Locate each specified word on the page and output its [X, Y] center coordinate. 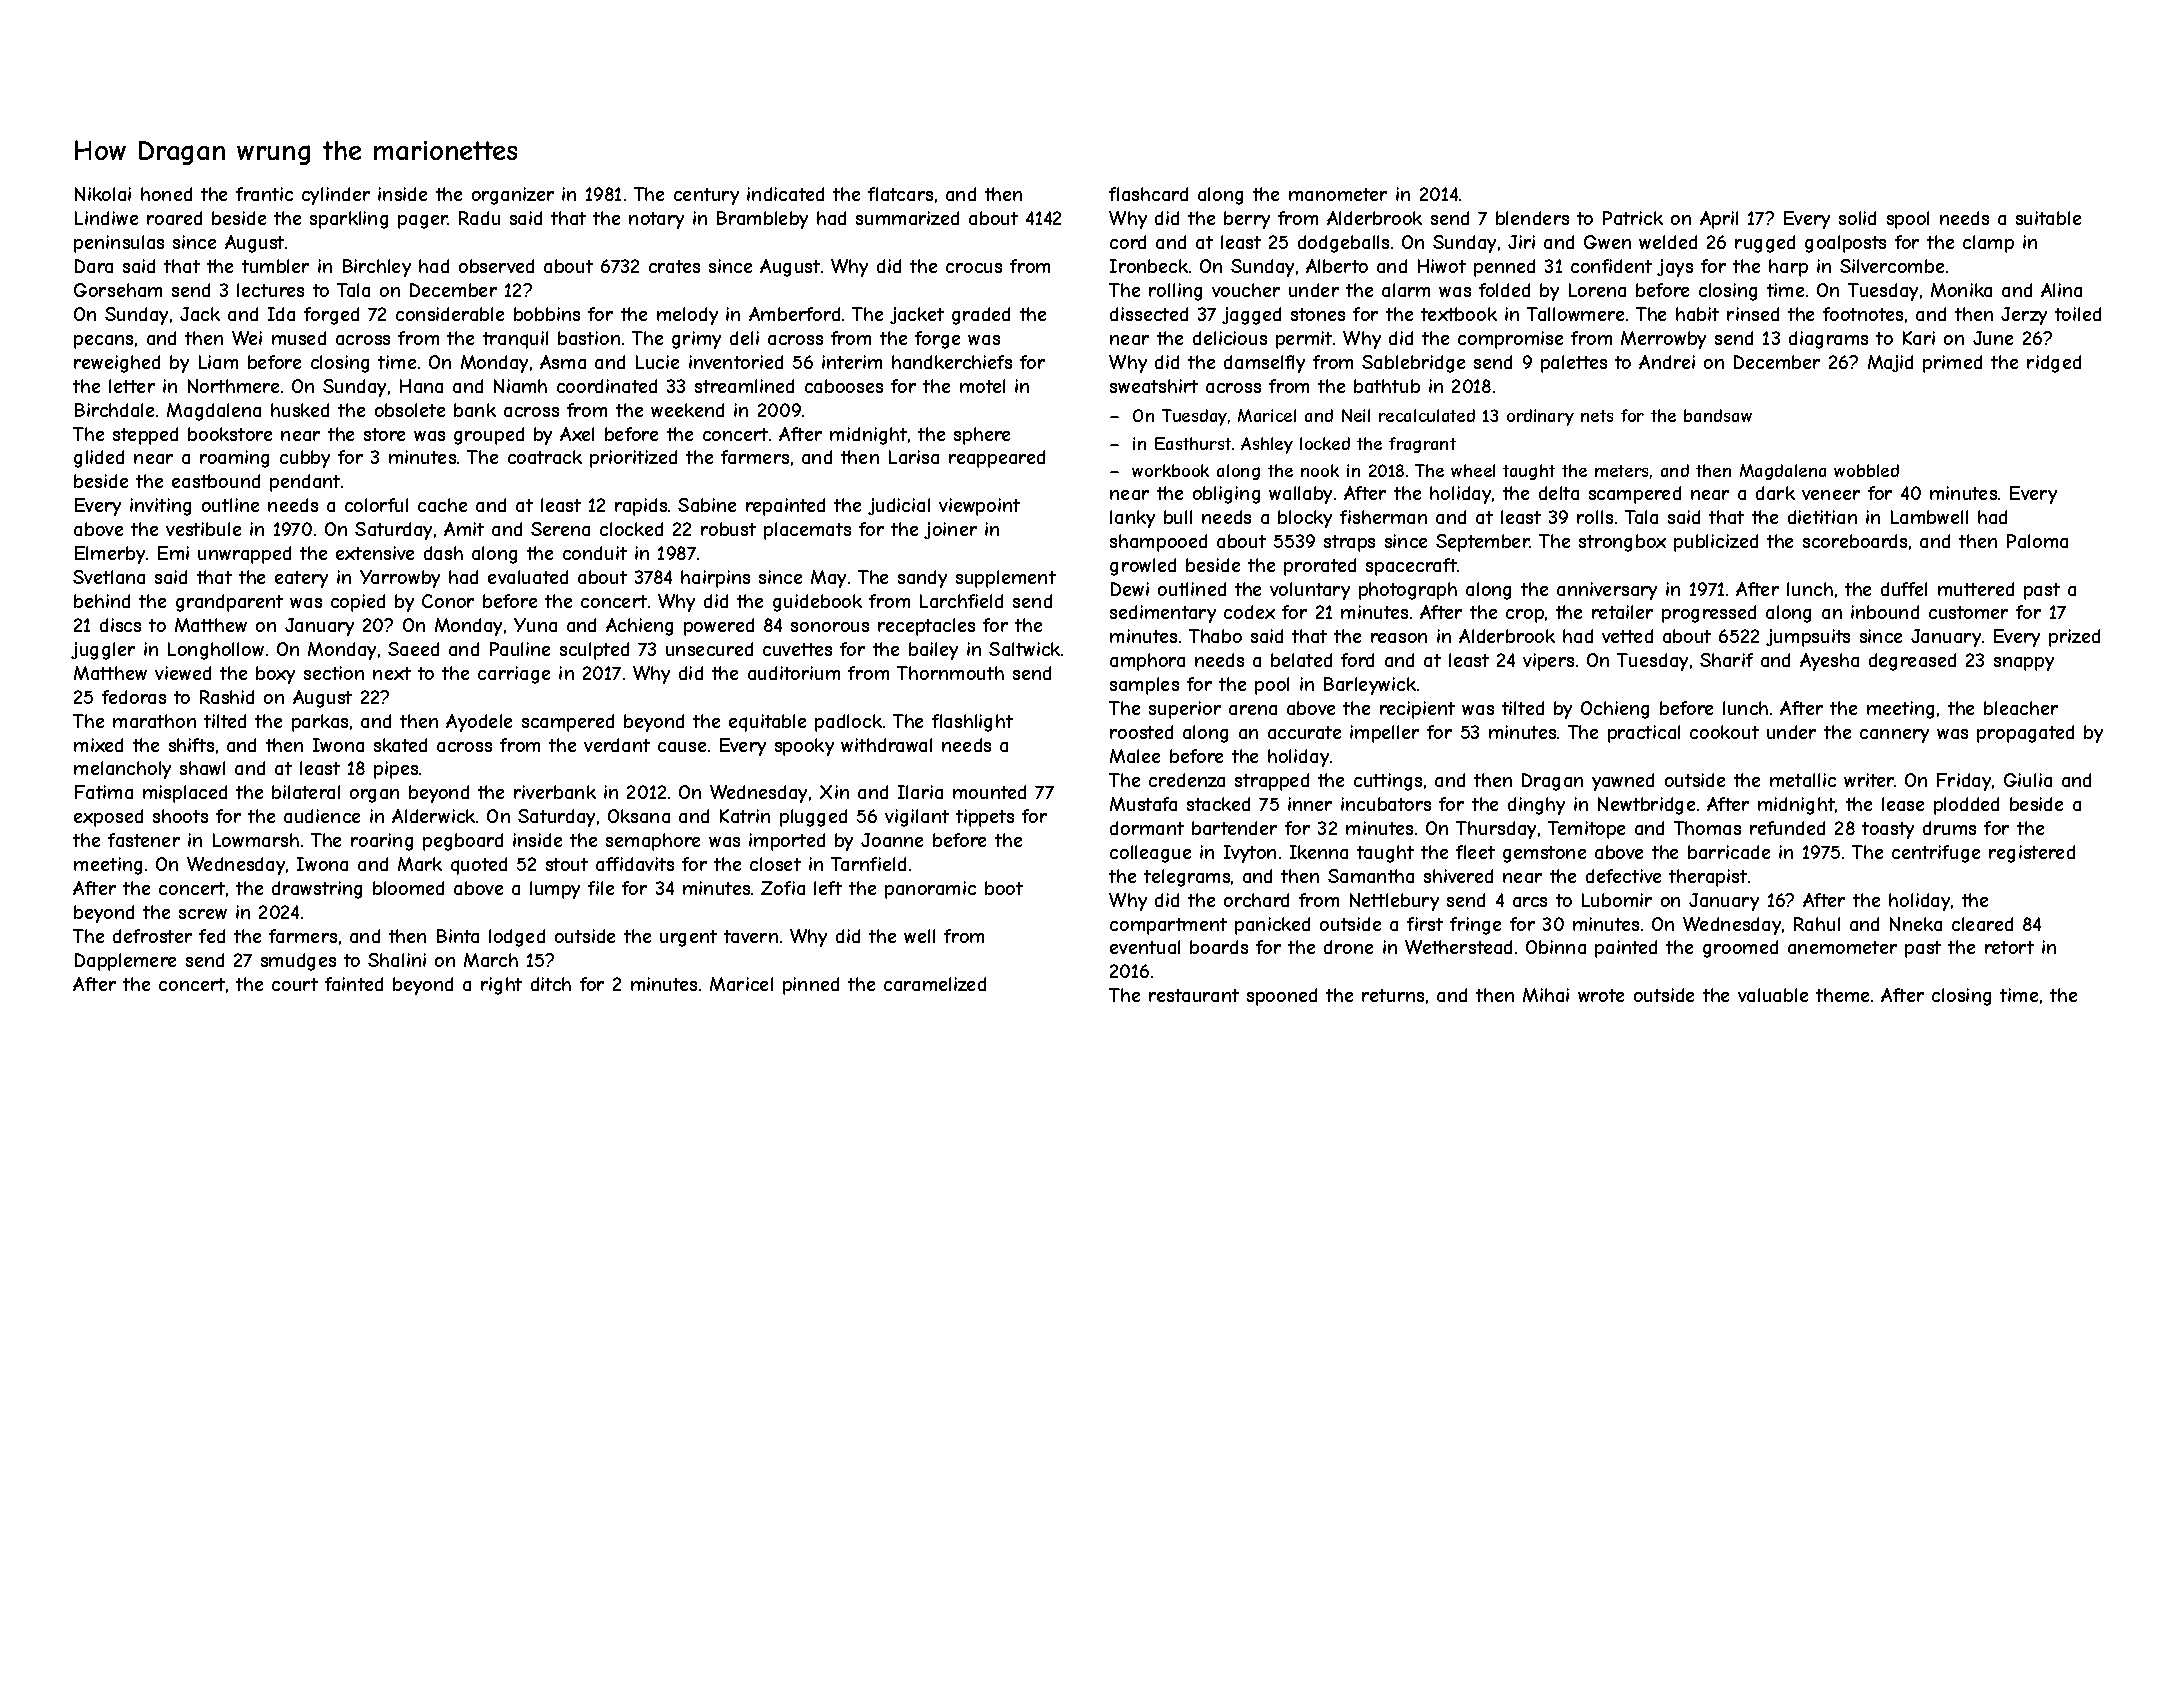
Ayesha [1829, 662]
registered [2032, 854]
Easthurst [1193, 443]
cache [442, 505]
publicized [1716, 543]
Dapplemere [125, 962]
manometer [1338, 194]
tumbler [275, 266]
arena [1253, 710]
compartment [1168, 926]
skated [400, 745]
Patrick [1633, 218]
